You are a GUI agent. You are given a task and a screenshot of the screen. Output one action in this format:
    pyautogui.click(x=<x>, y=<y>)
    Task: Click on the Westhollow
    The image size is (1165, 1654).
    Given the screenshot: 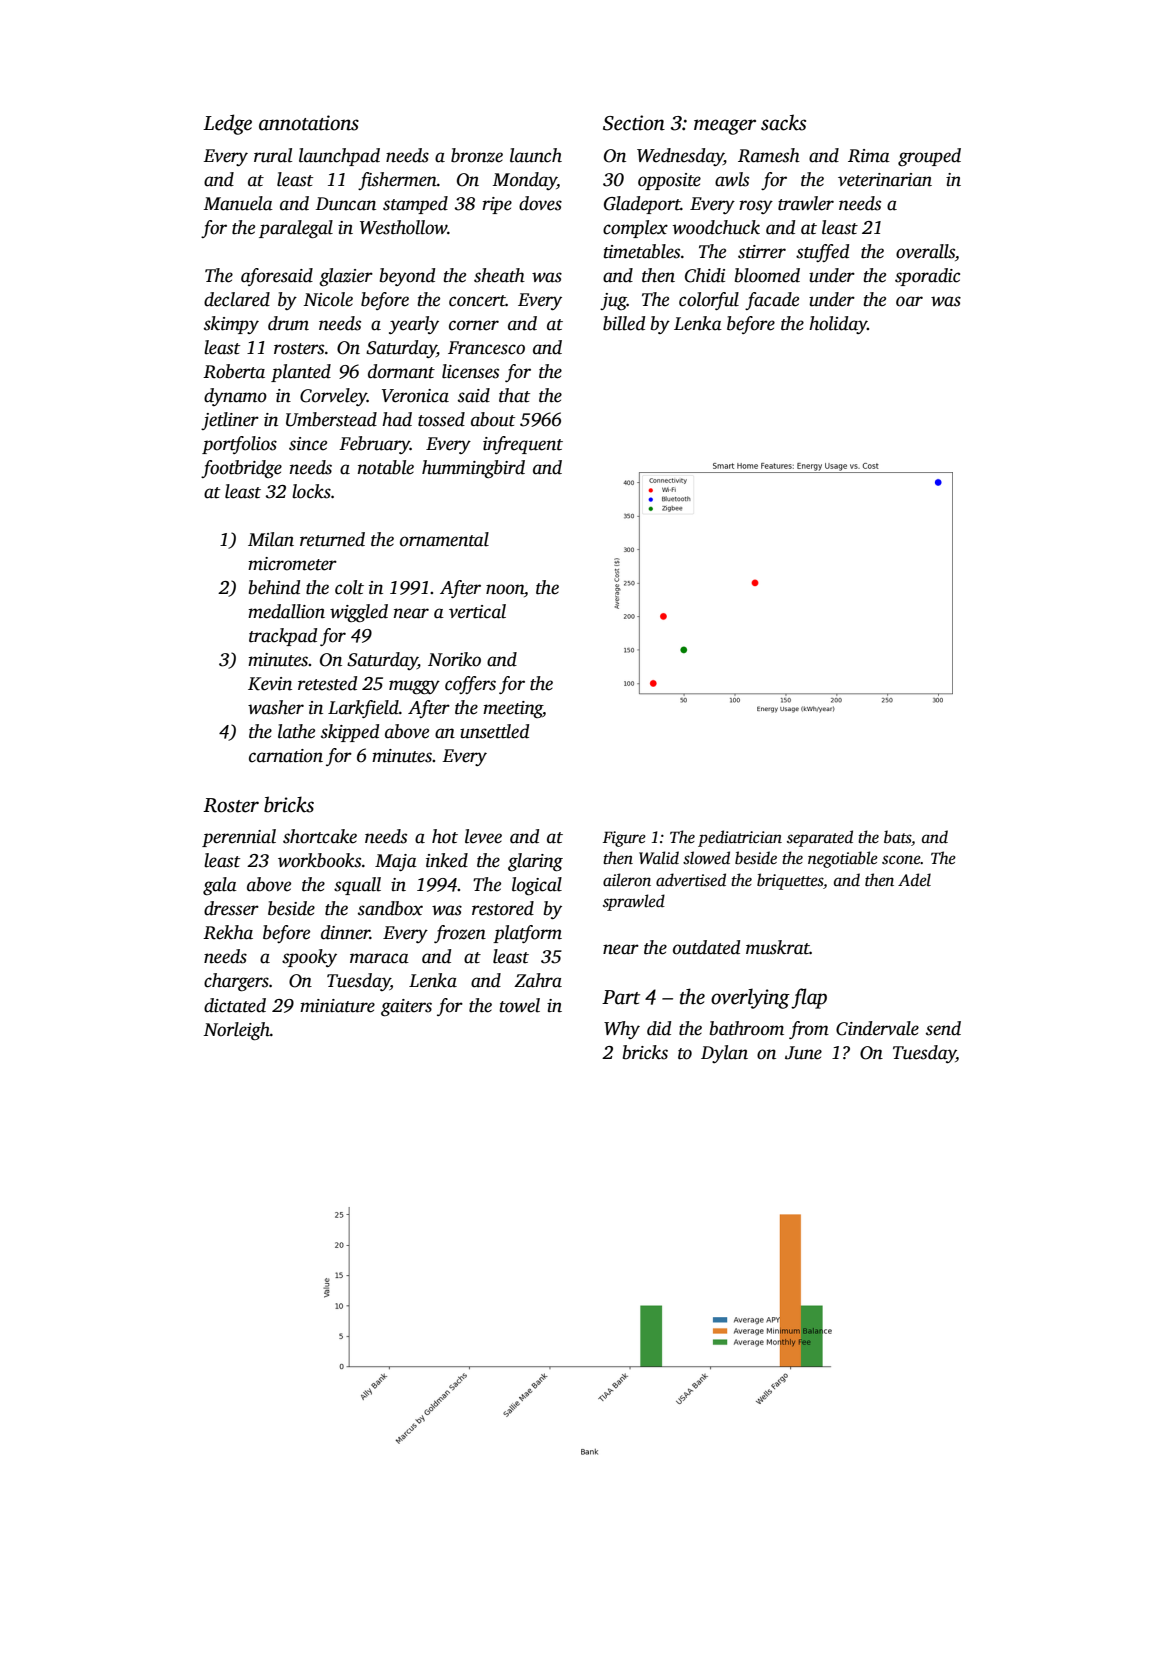 What is the action you would take?
    pyautogui.click(x=403, y=227)
